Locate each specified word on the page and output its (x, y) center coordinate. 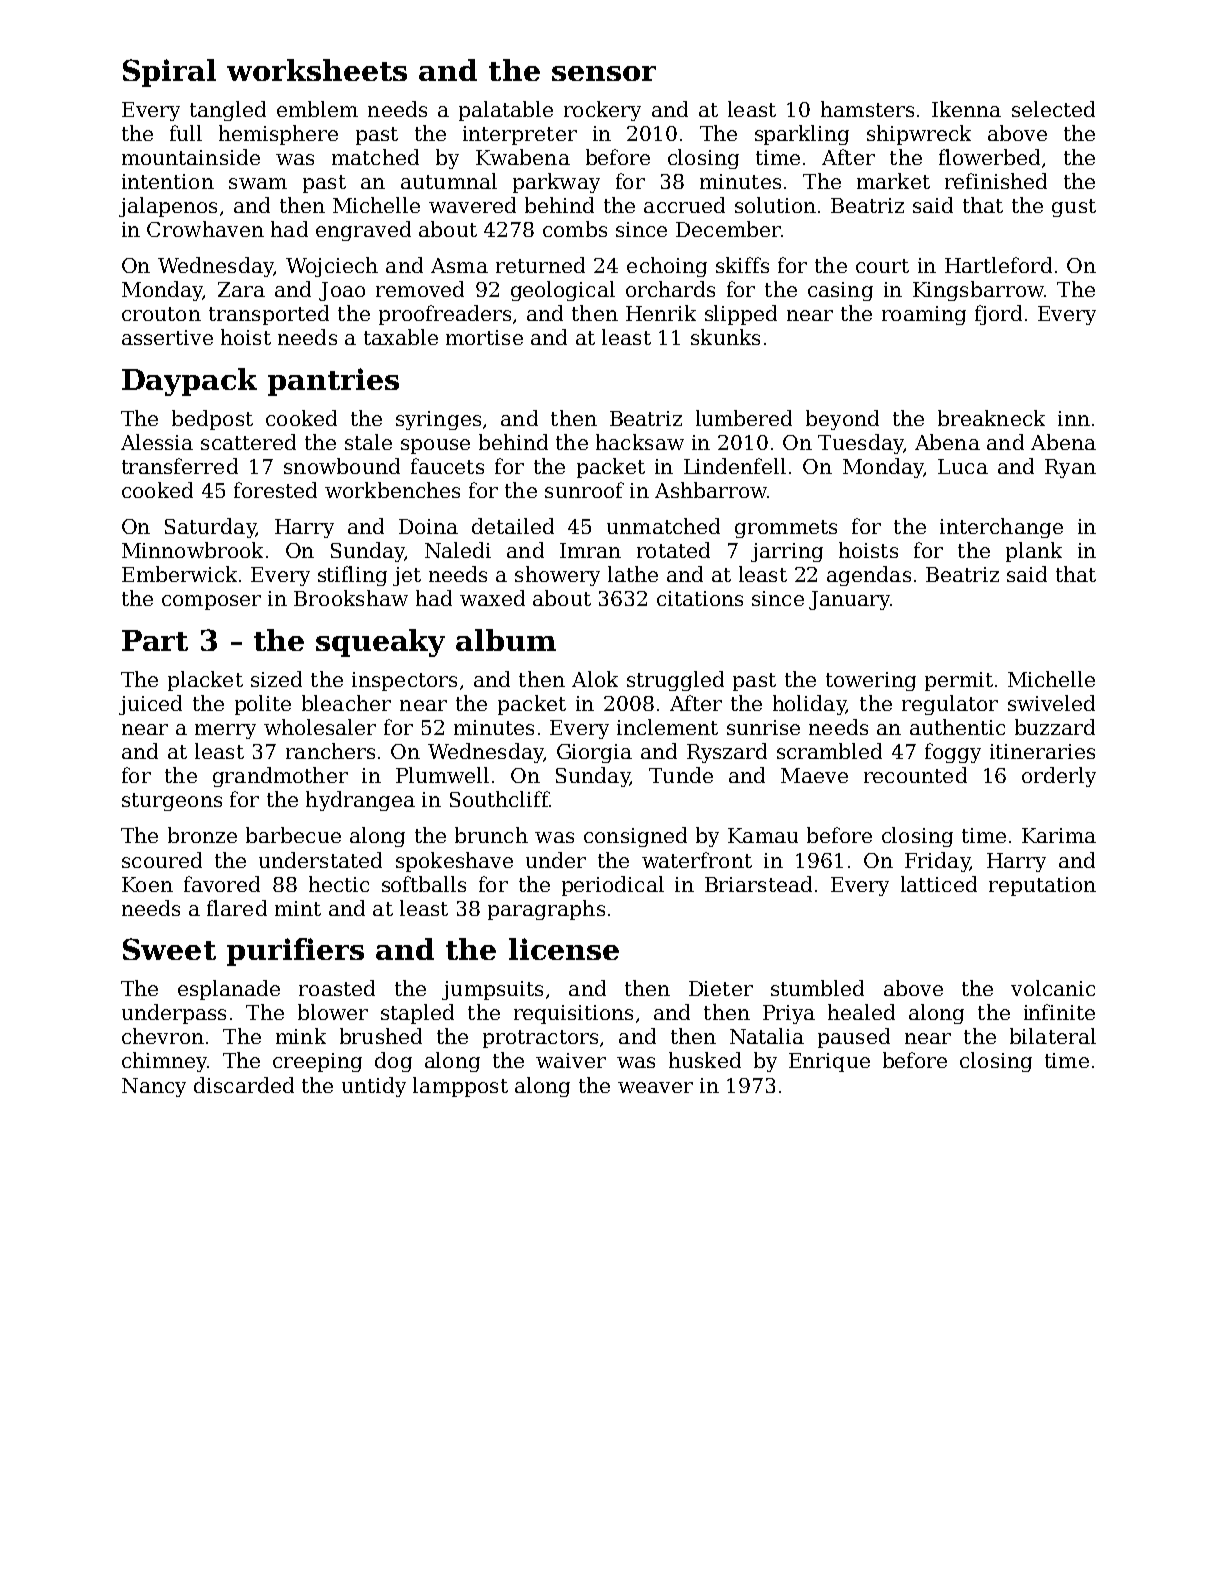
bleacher (346, 703)
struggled (675, 681)
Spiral (169, 73)
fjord (998, 315)
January (850, 600)
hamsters (867, 109)
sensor (604, 73)
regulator (950, 705)
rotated (673, 550)
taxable (401, 337)
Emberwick (179, 574)
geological (563, 291)
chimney (164, 1062)
